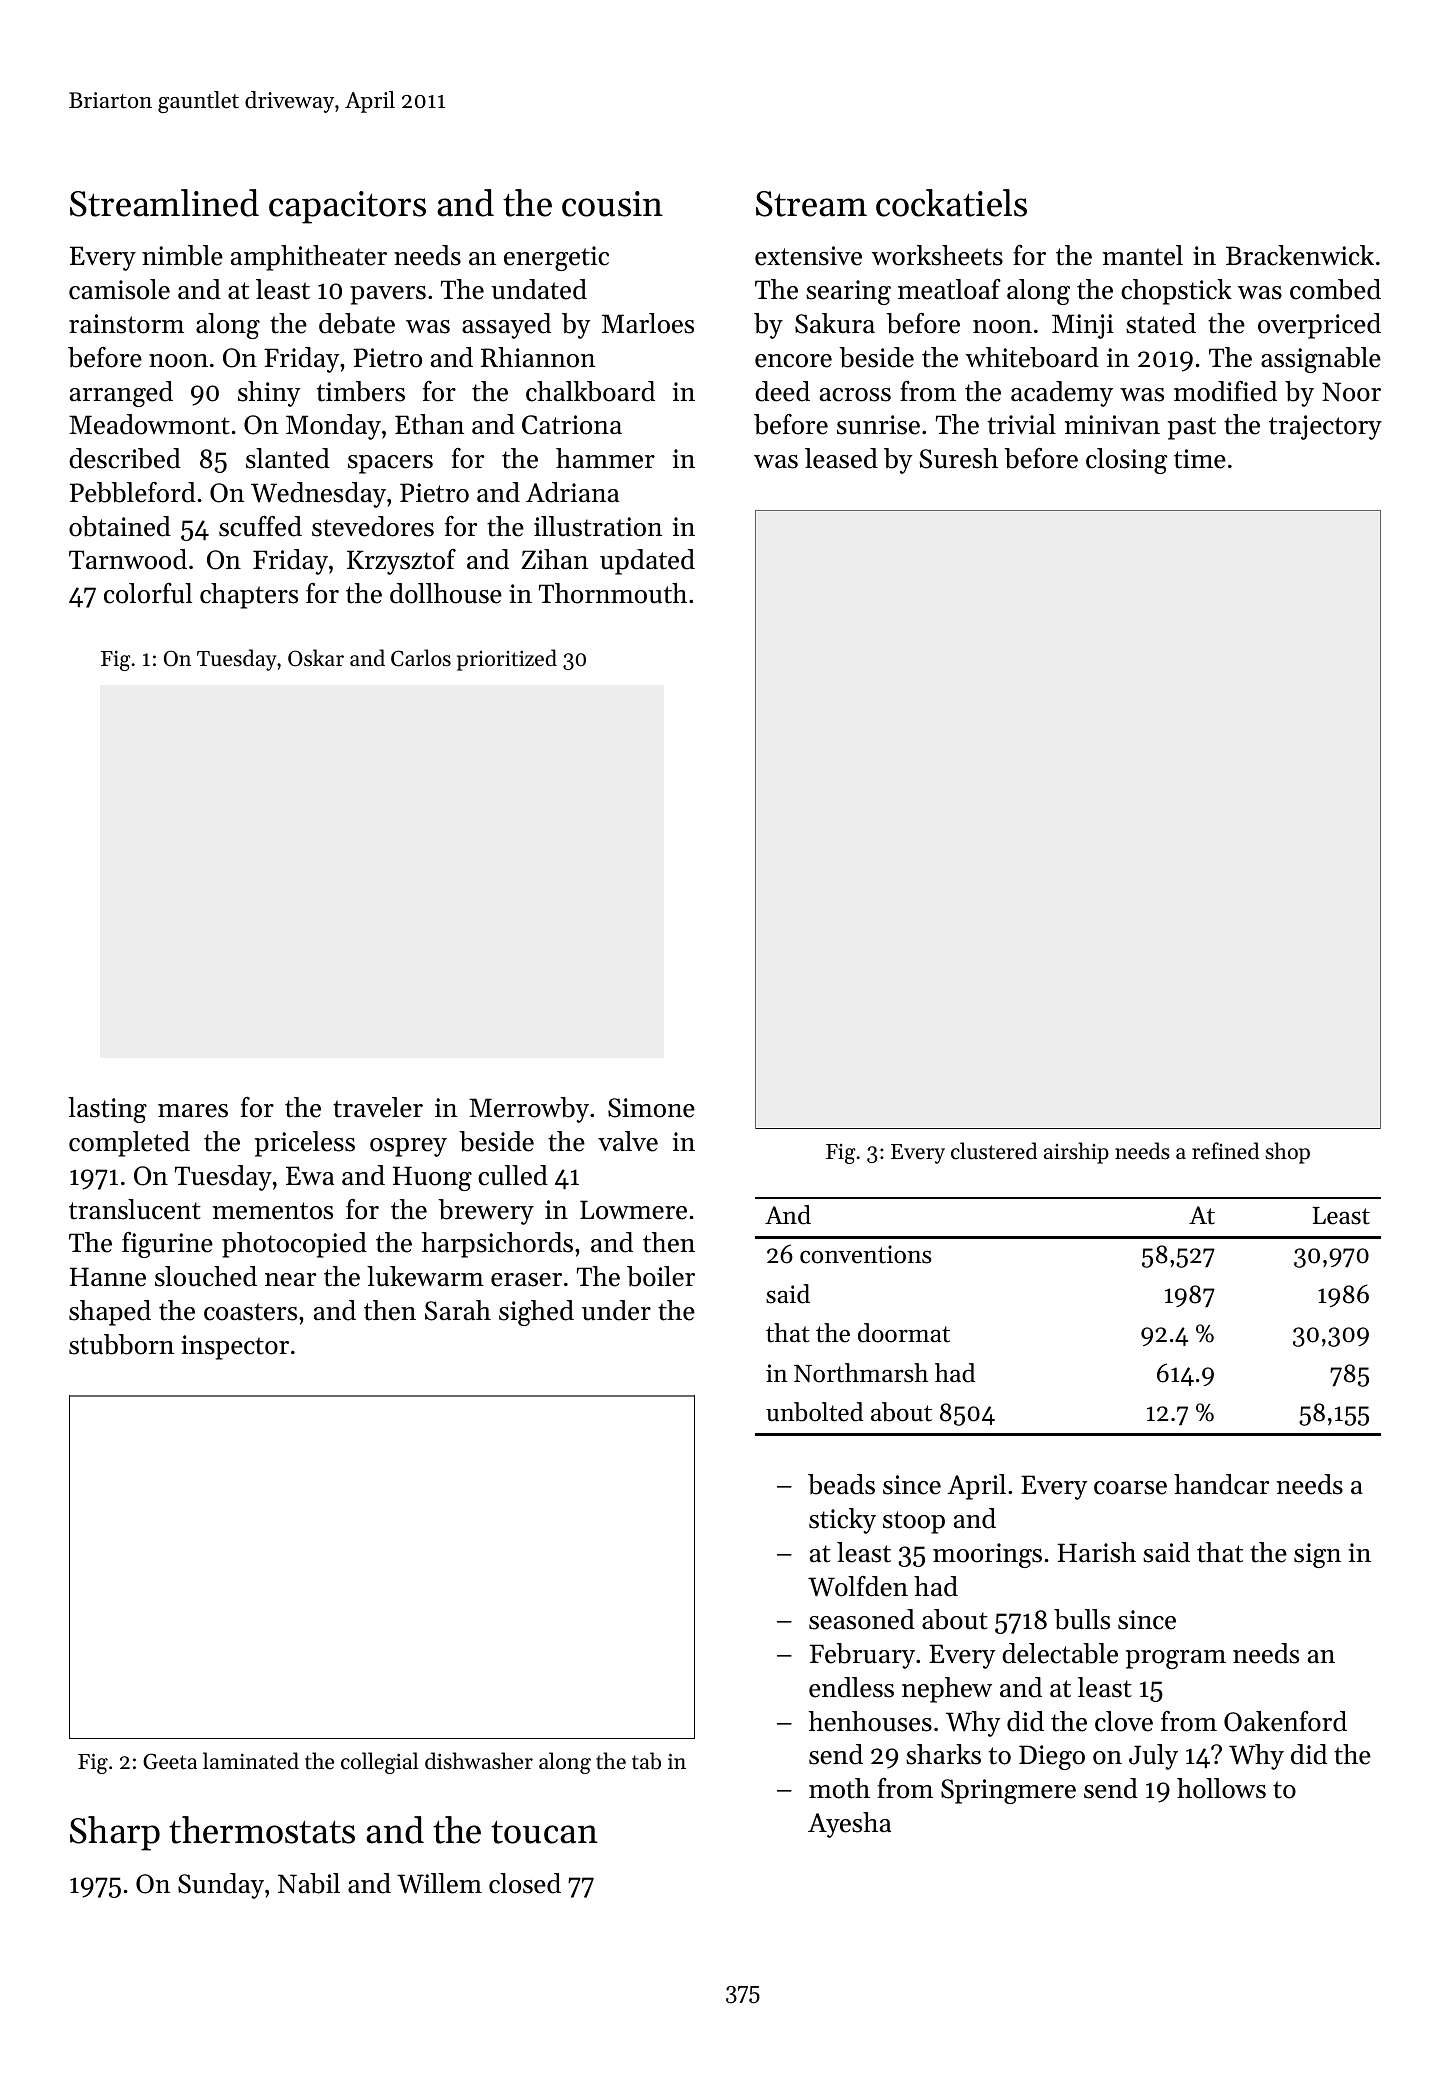 The width and height of the page is (1450, 2100). Describe the element at coordinates (1288, 1153) in the page. I see `shop` at that location.
